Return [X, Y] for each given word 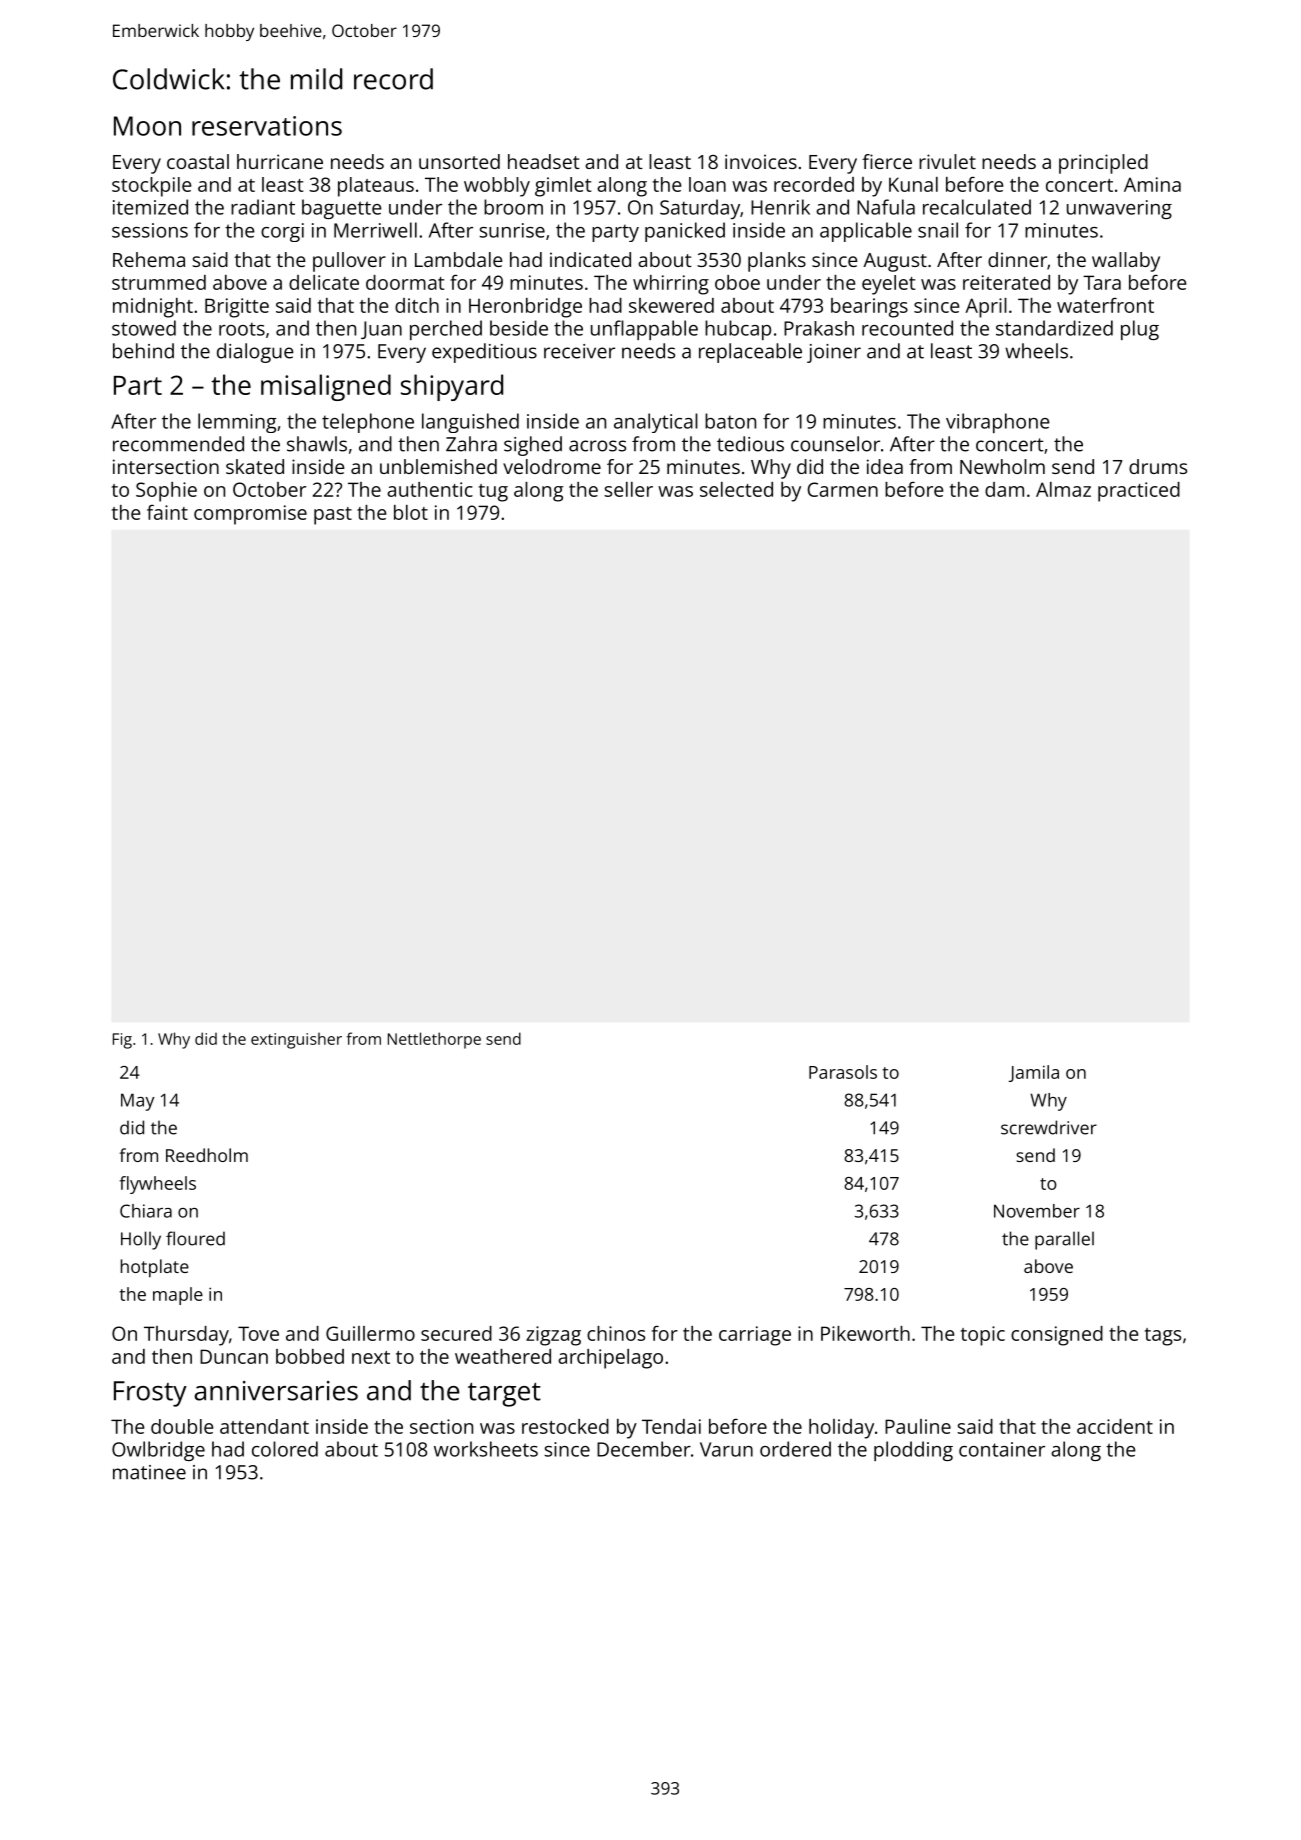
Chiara [146, 1211]
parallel [1064, 1240]
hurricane [280, 161]
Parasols [843, 1072]
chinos [616, 1333]
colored [285, 1449]
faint [167, 512]
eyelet [888, 285]
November [1037, 1211]
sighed [533, 446]
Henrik [780, 207]
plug [1140, 330]
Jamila [1034, 1073]
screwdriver [1049, 1127]
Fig [122, 1041]
